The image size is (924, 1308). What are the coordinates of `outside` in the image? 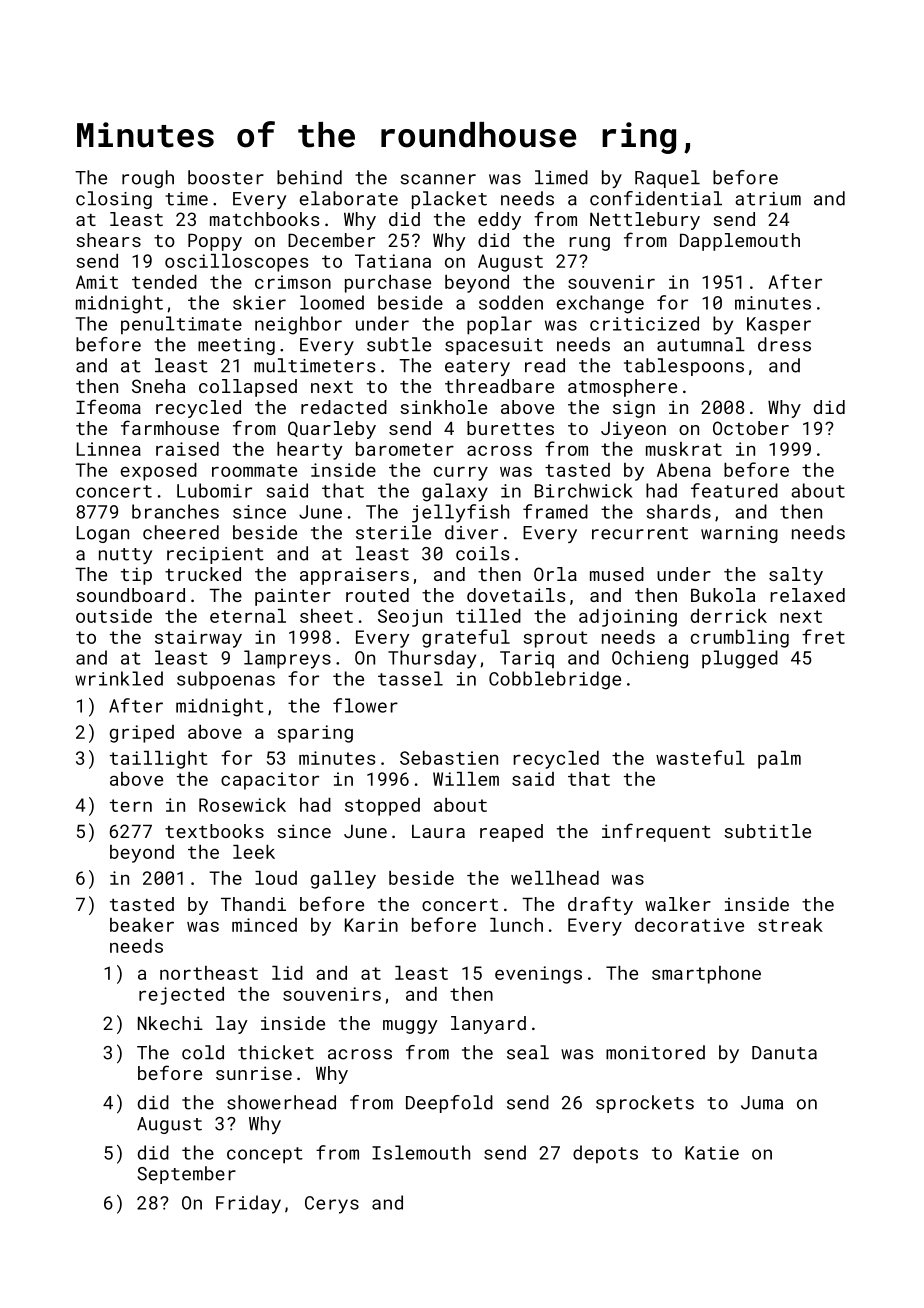 It's located at (114, 616).
